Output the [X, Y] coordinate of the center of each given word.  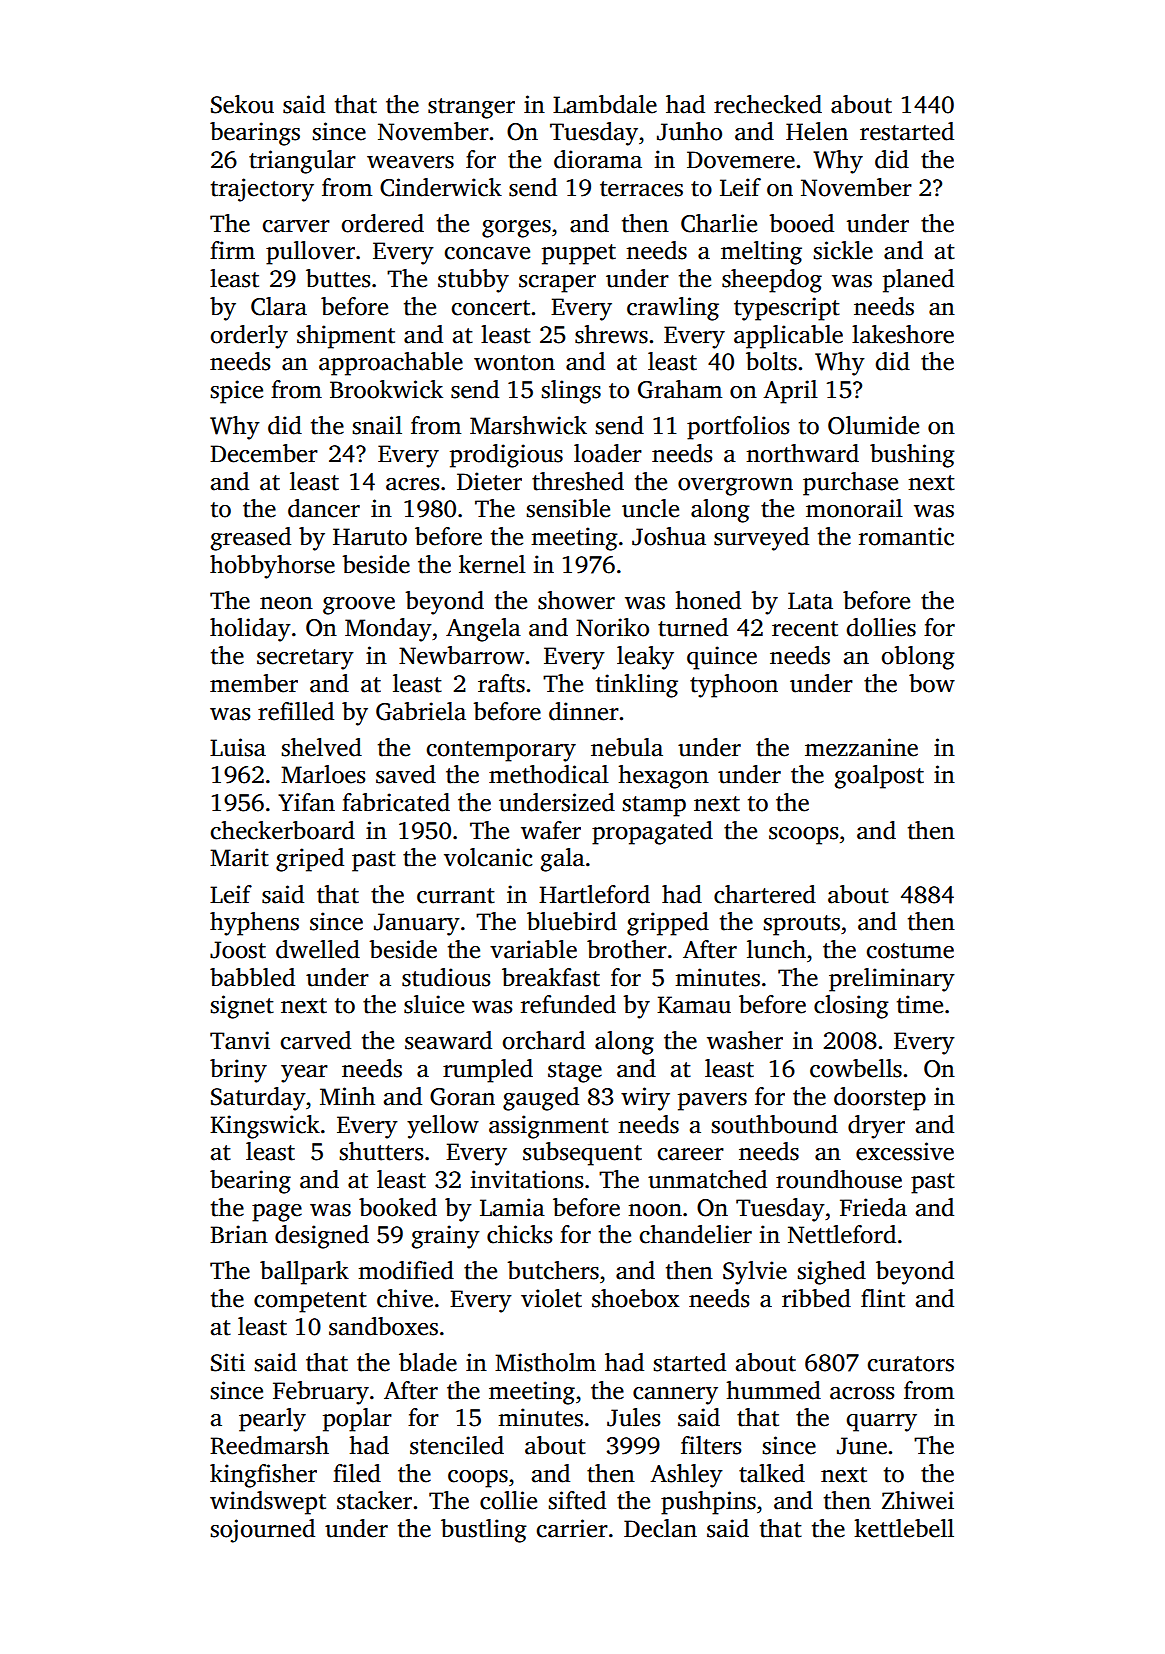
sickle [843, 250]
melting [761, 253]
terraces [641, 189]
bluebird [572, 921]
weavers [410, 162]
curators [911, 1364]
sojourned [262, 1531]
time [920, 1004]
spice [236, 392]
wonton [514, 363]
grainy [446, 1237]
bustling [484, 1531]
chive [405, 1298]
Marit [239, 857]
